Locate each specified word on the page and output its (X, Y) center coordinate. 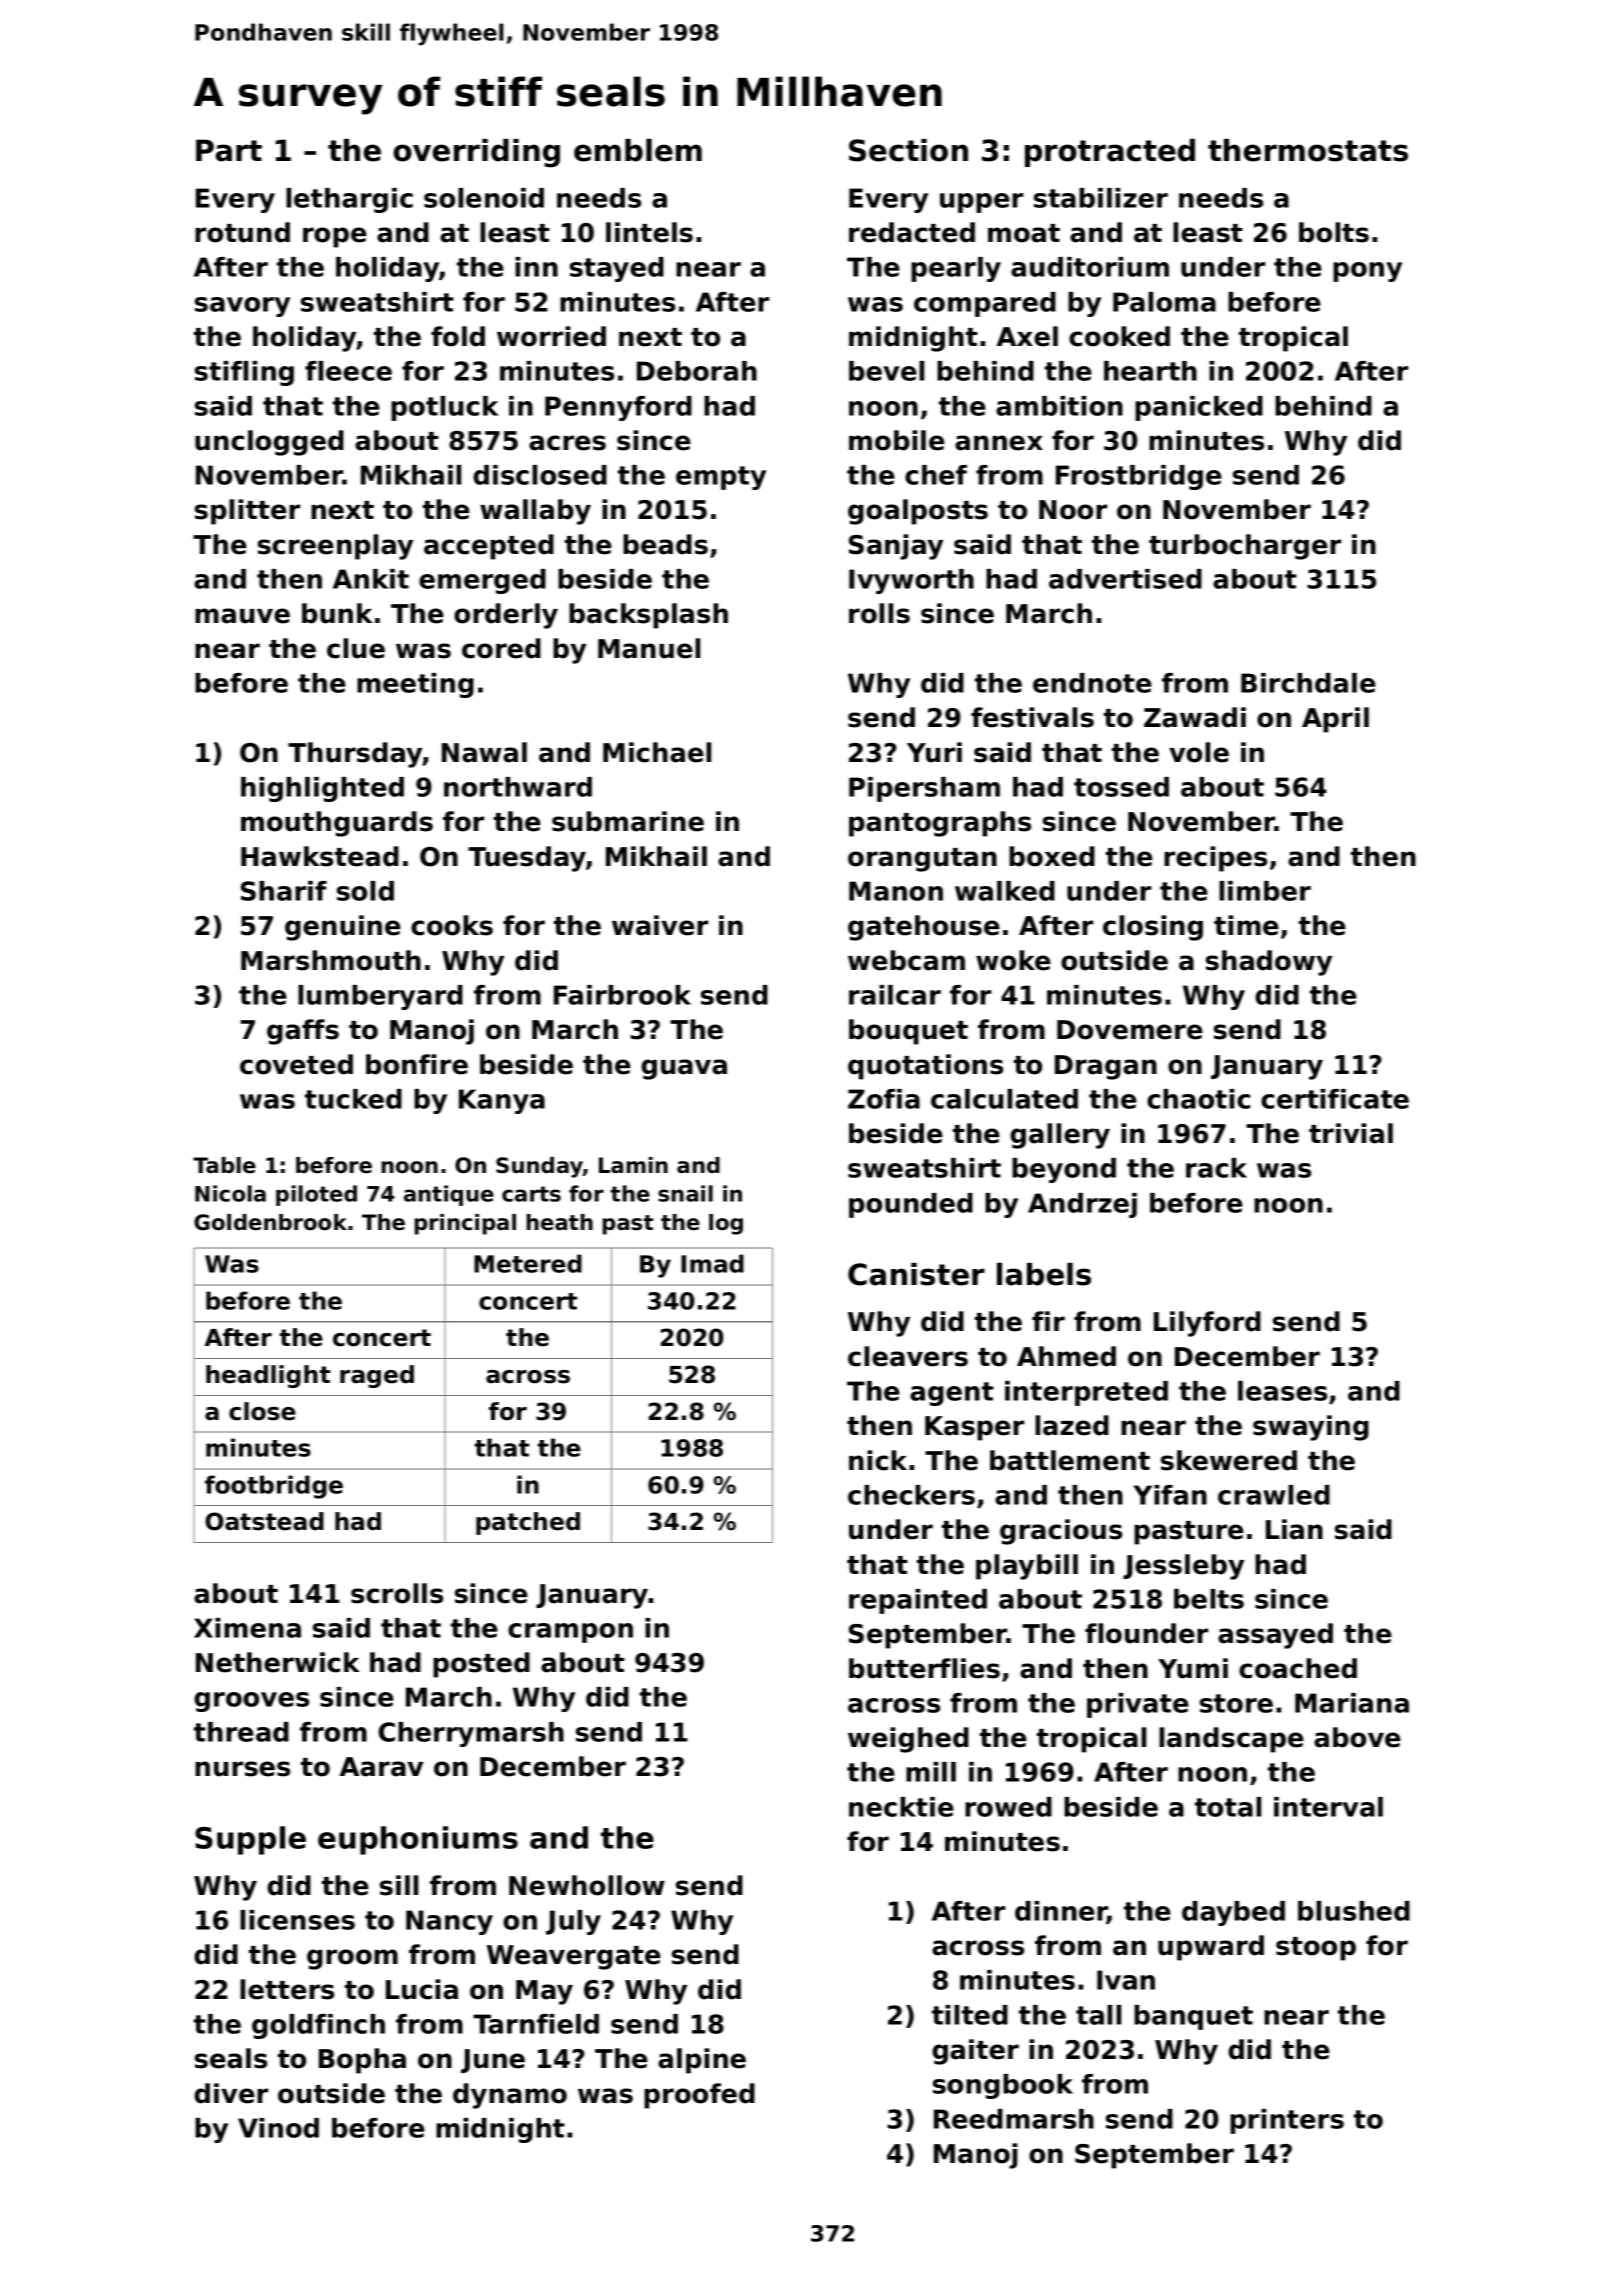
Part (229, 150)
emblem (638, 150)
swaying (1311, 1428)
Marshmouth (331, 960)
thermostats (1308, 150)
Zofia (884, 1099)
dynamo (510, 2096)
